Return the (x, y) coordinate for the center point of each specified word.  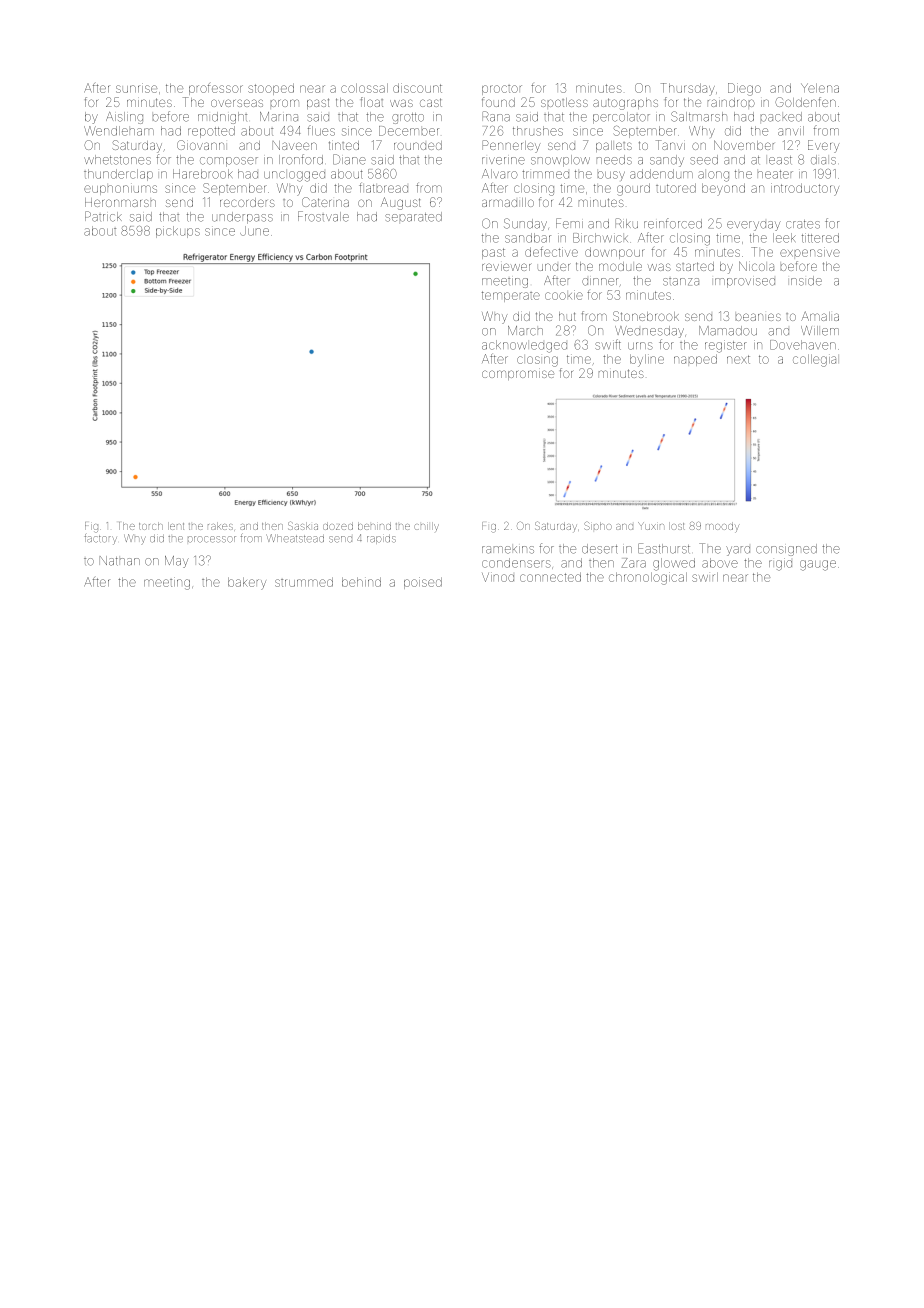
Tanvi (670, 145)
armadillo (508, 202)
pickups (178, 232)
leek (784, 238)
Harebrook (203, 174)
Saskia (303, 525)
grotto (408, 118)
